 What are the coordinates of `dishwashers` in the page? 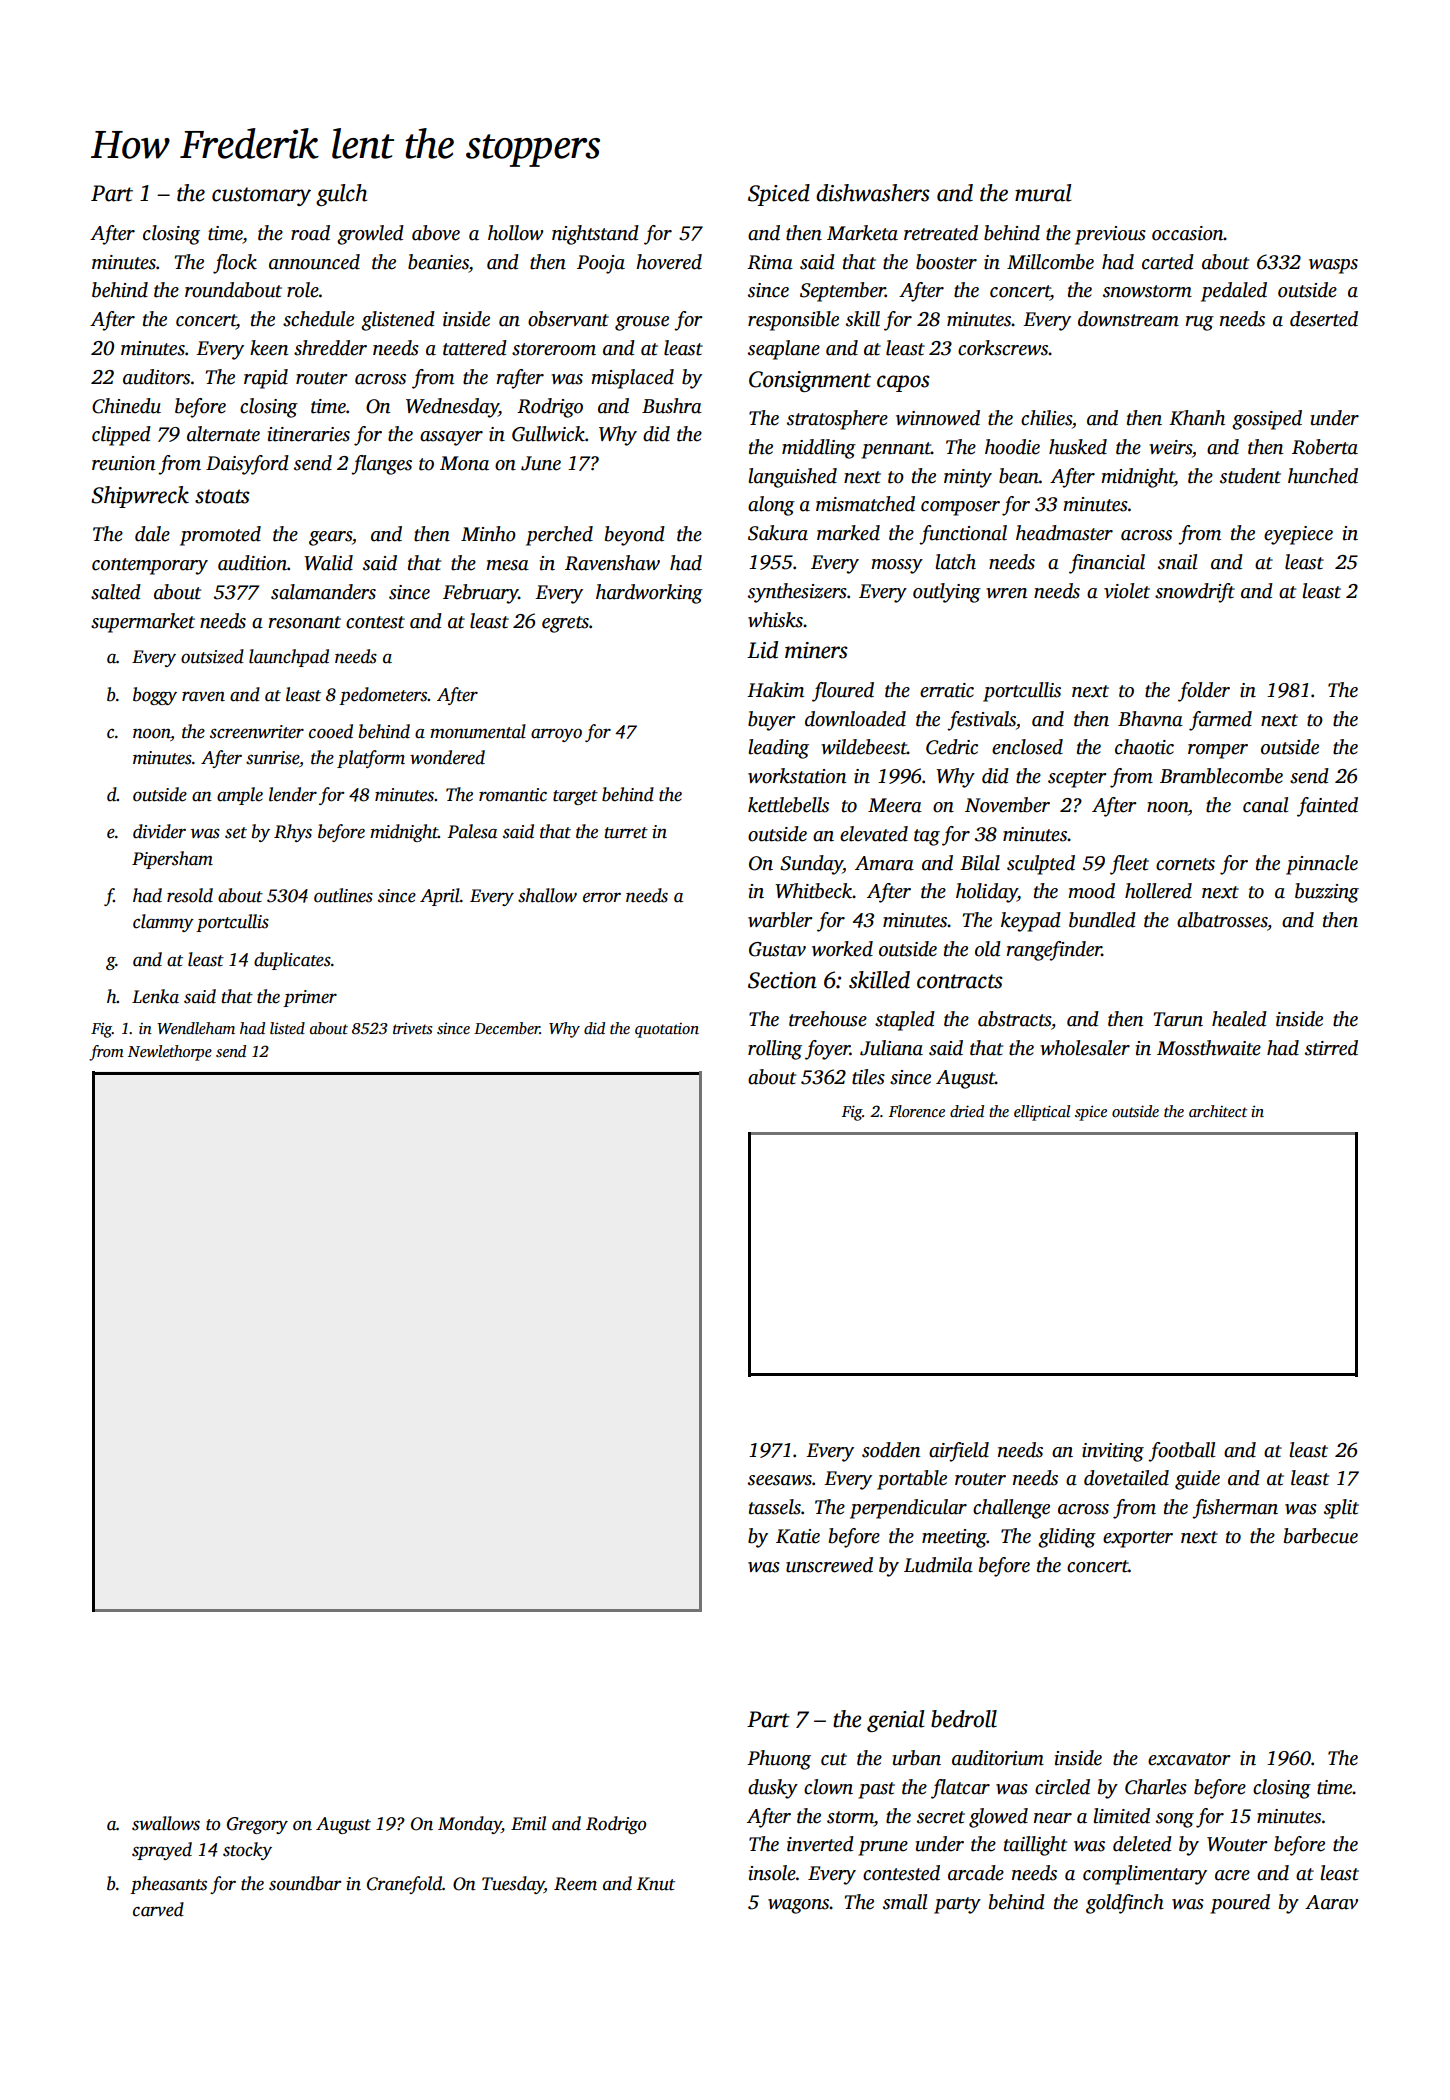 It's located at (873, 193).
